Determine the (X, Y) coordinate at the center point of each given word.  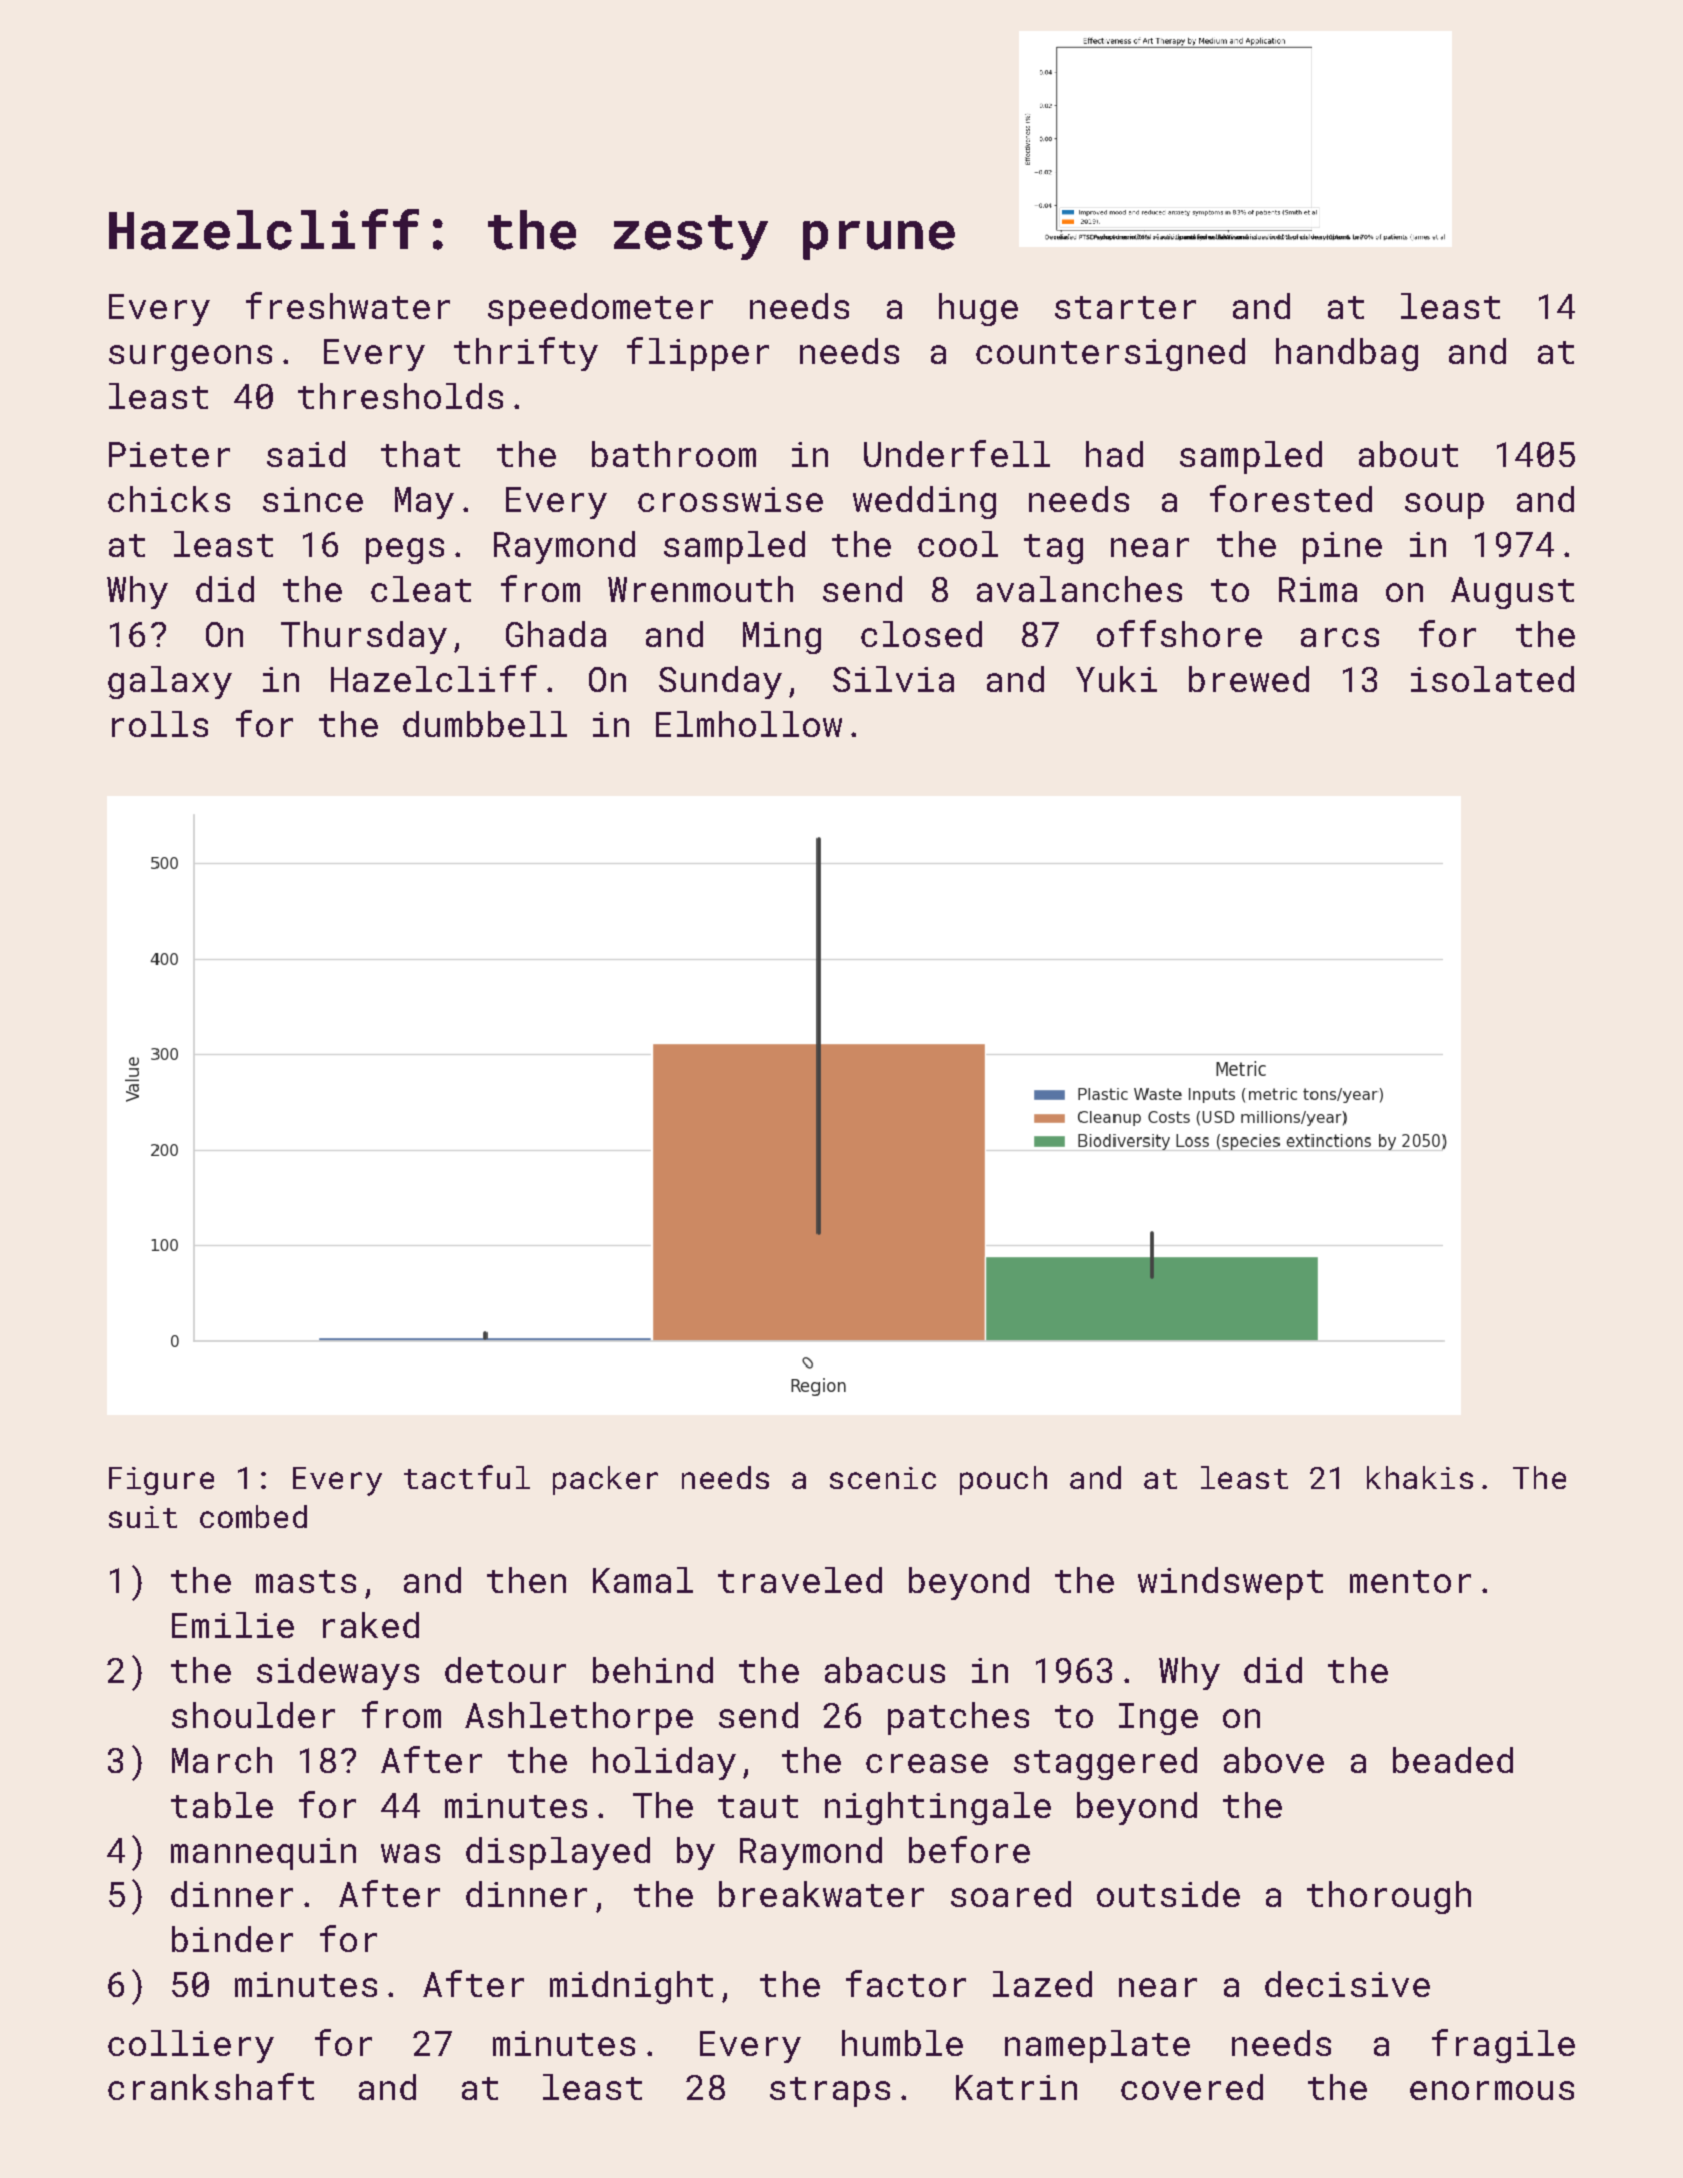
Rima (1318, 589)
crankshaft (211, 2086)
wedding (924, 502)
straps (830, 2092)
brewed (1249, 679)
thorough (1389, 1897)
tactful (467, 1477)
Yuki (1116, 679)
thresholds (400, 396)
